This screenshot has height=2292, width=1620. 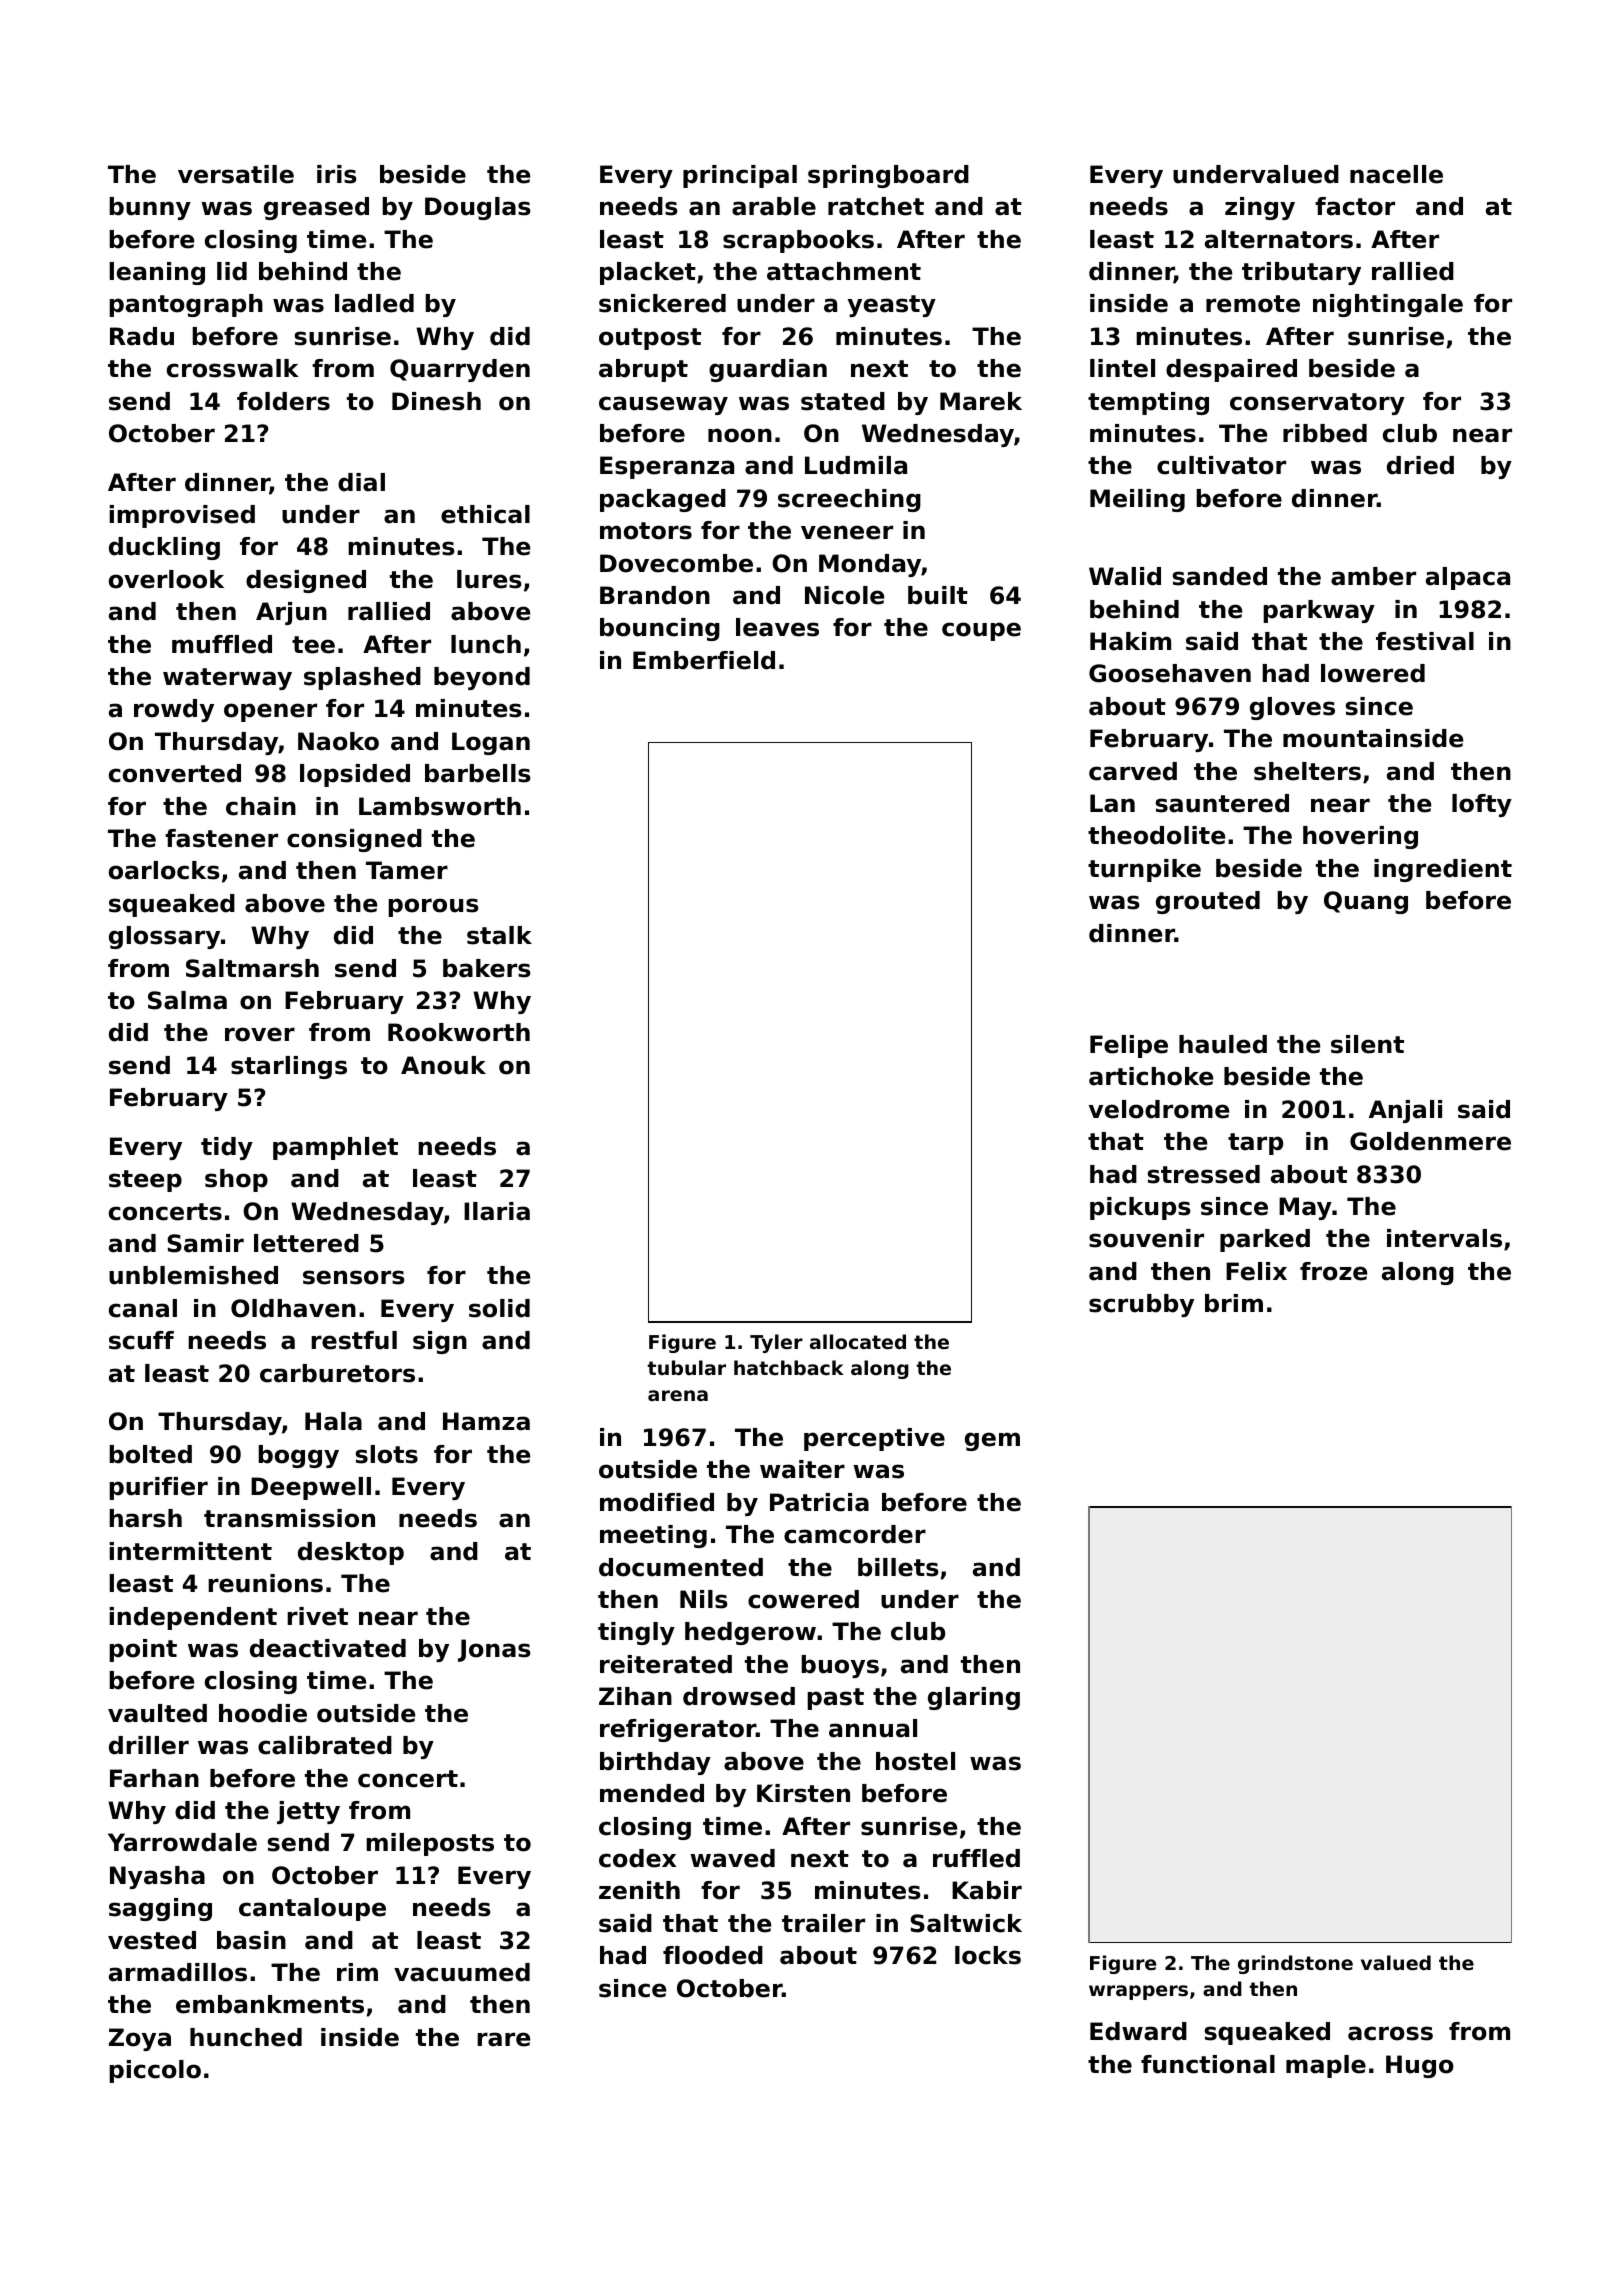 I want to click on zingy, so click(x=1260, y=208).
